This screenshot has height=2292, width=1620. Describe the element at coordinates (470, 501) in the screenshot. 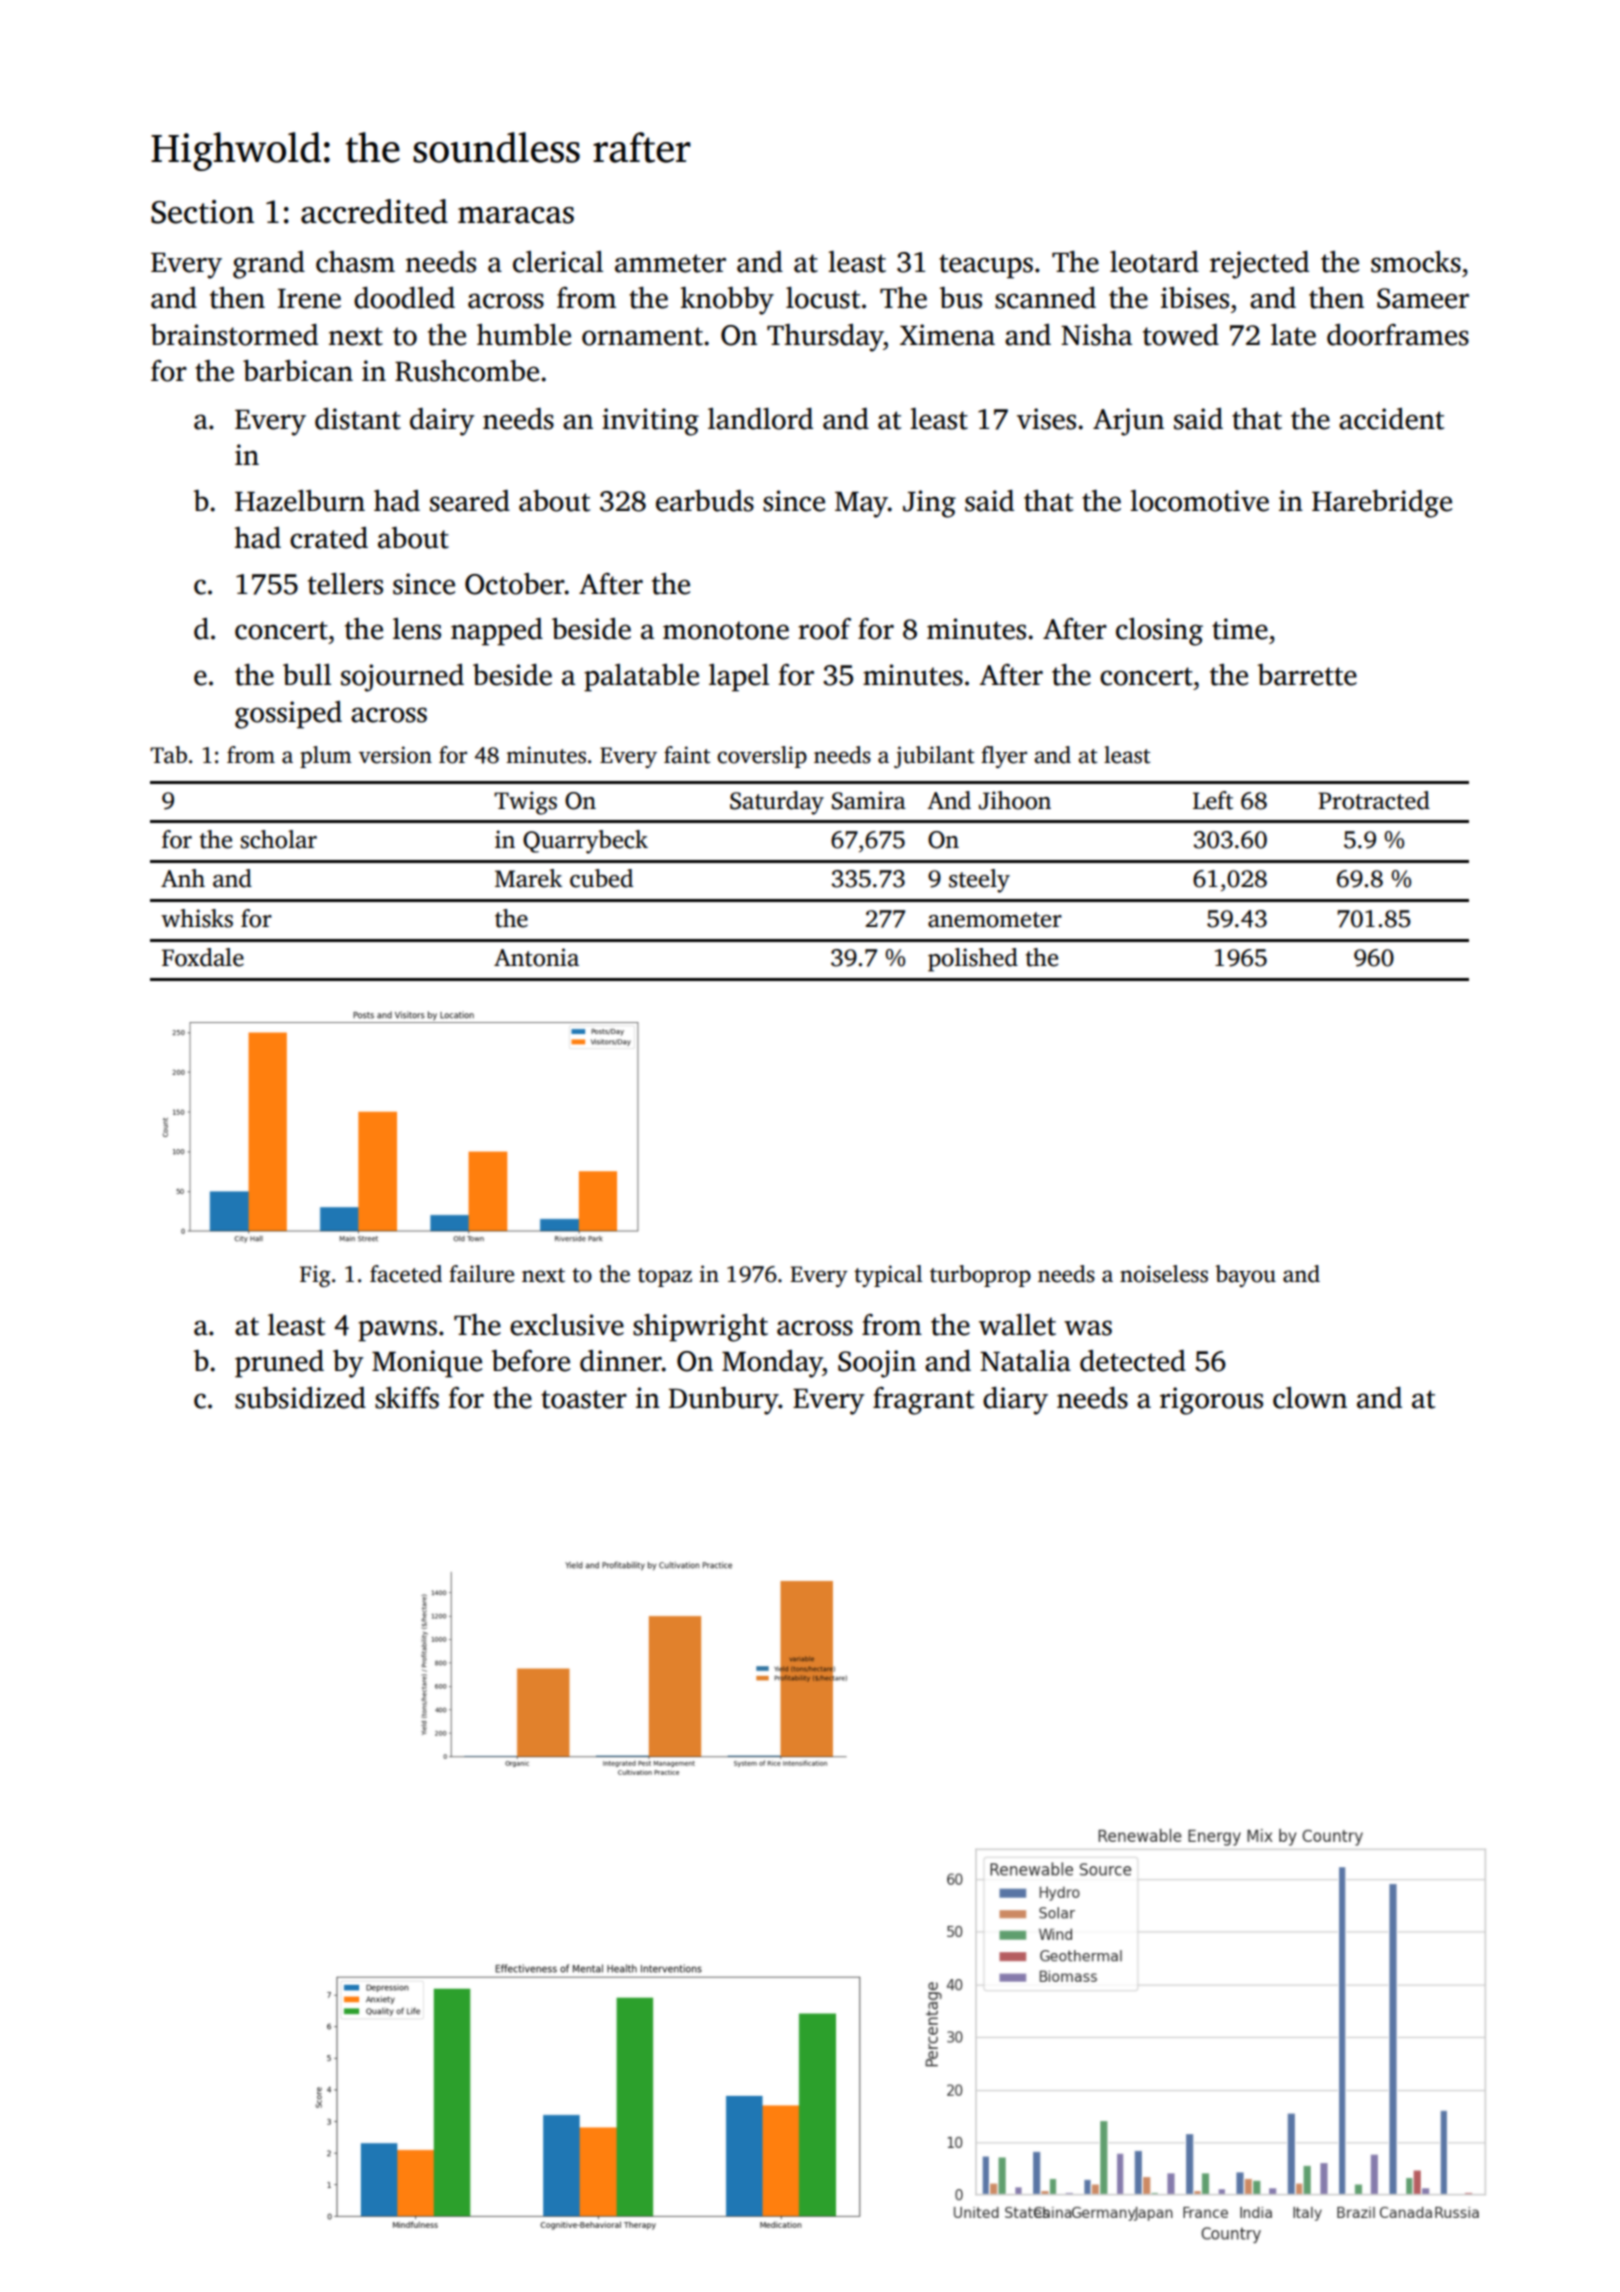

I see `seared` at that location.
